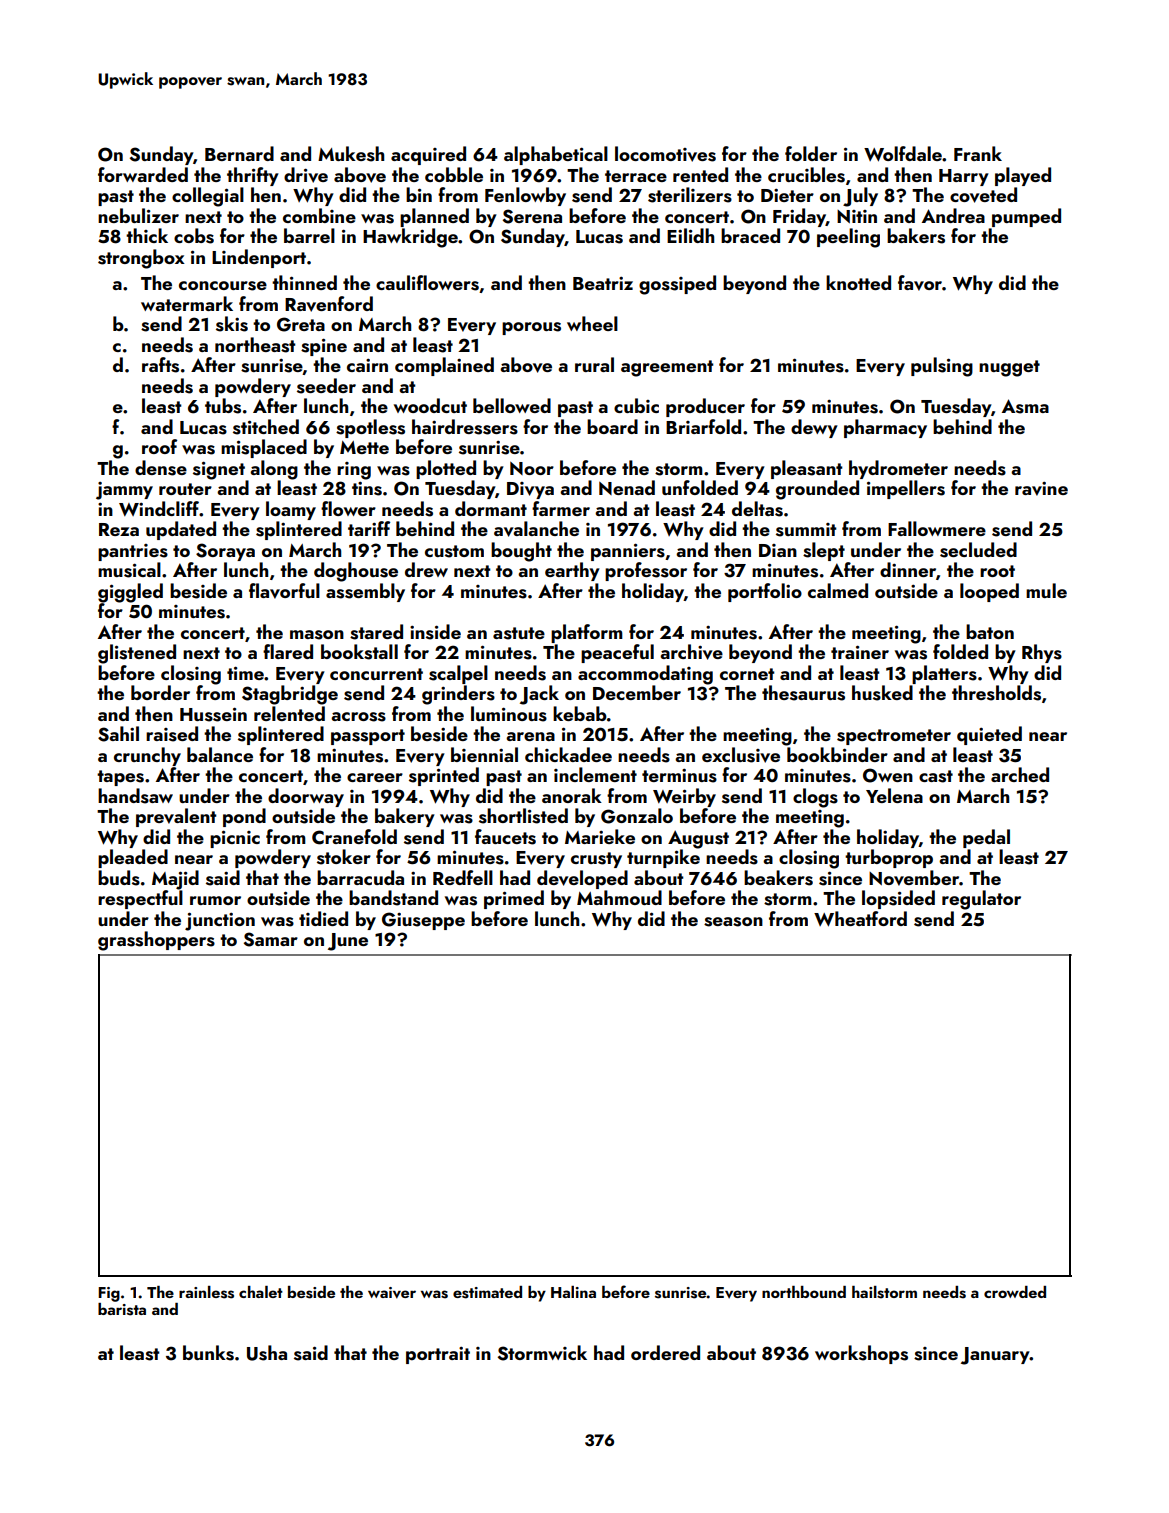 This screenshot has height=1513, width=1169. What do you see at coordinates (289, 713) in the screenshot?
I see `relented` at bounding box center [289, 713].
